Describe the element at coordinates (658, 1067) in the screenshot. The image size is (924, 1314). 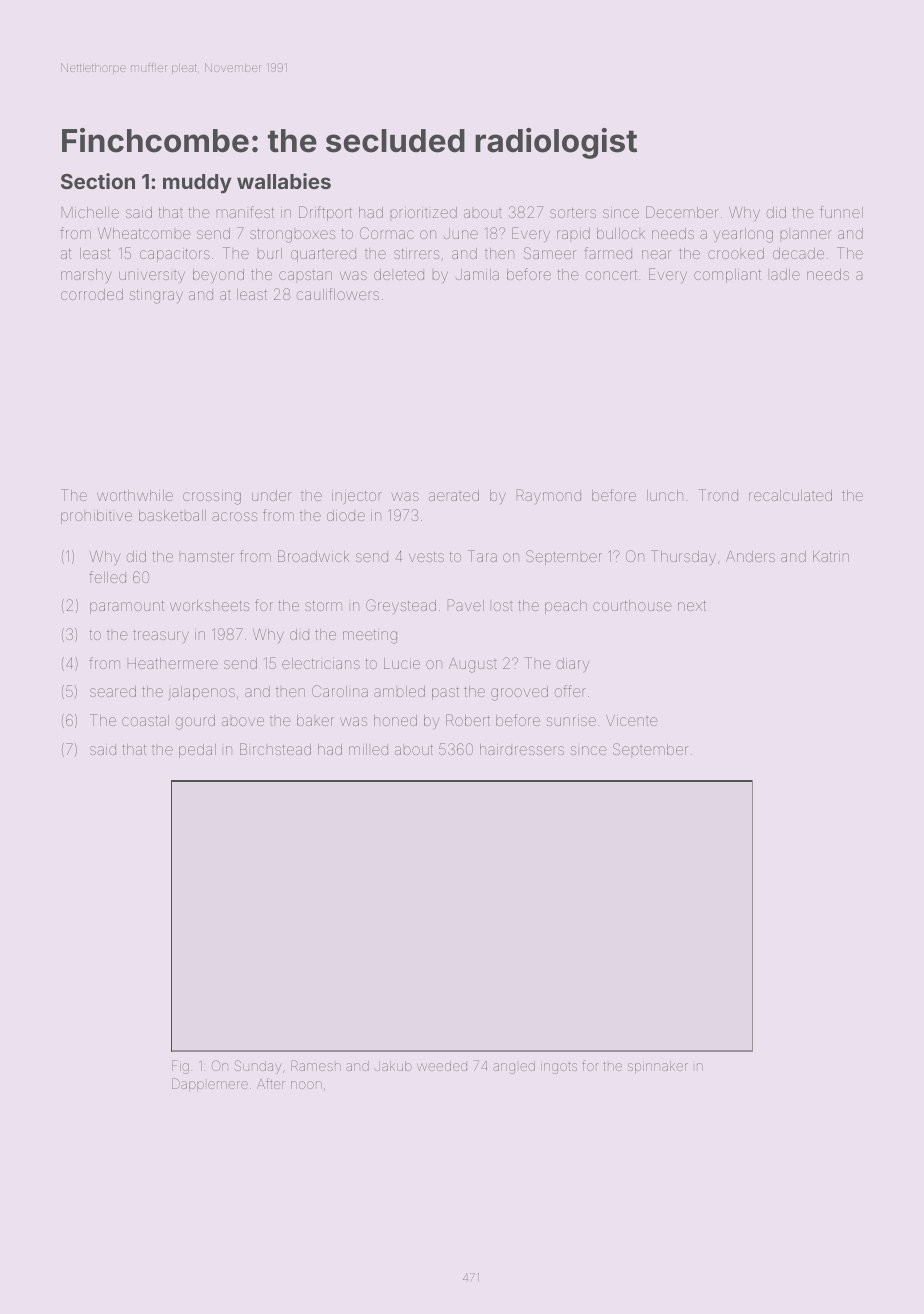
I see `spinnaker` at that location.
